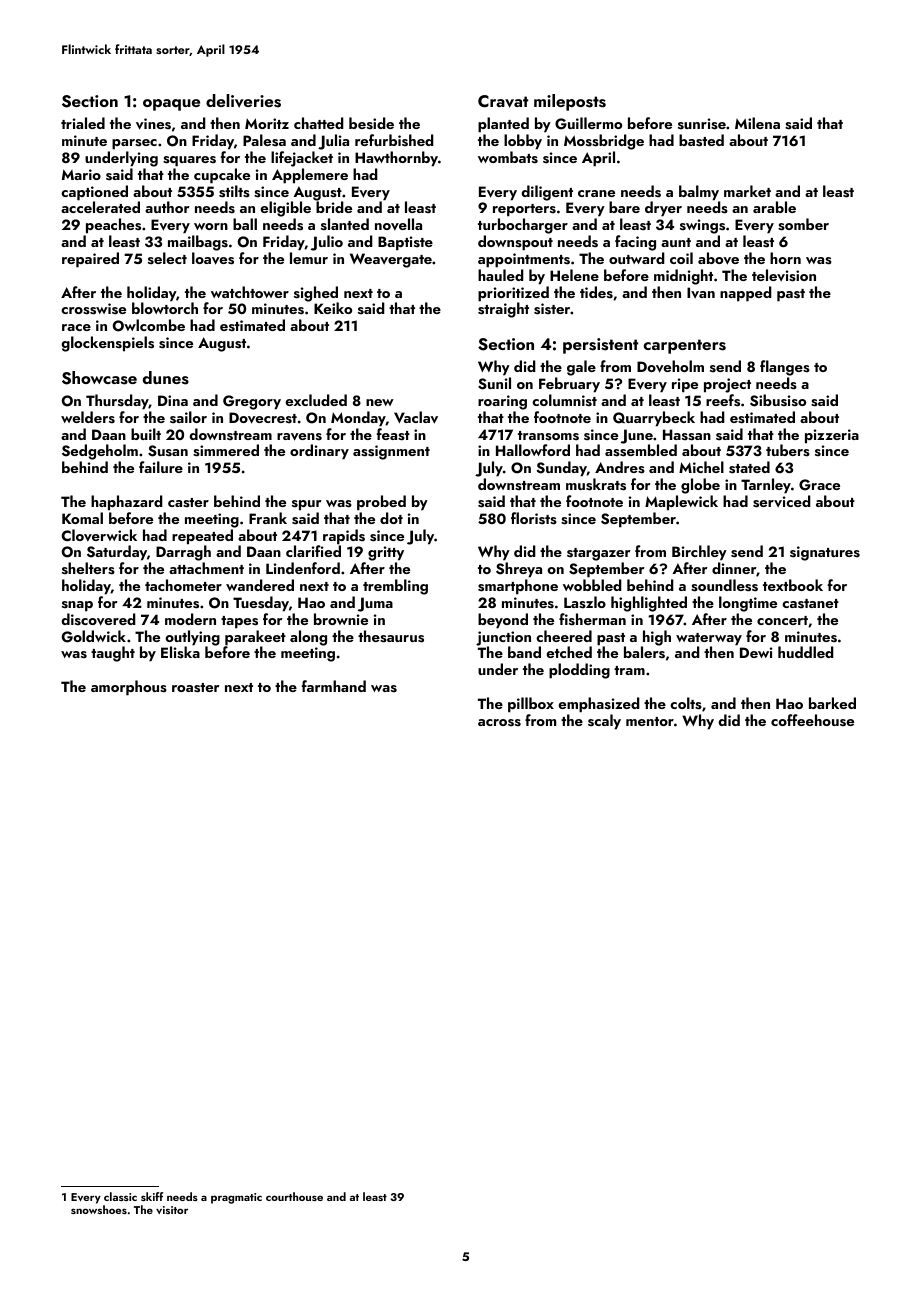 Image resolution: width=924 pixels, height=1308 pixels. What do you see at coordinates (371, 123) in the screenshot?
I see `beside` at bounding box center [371, 123].
